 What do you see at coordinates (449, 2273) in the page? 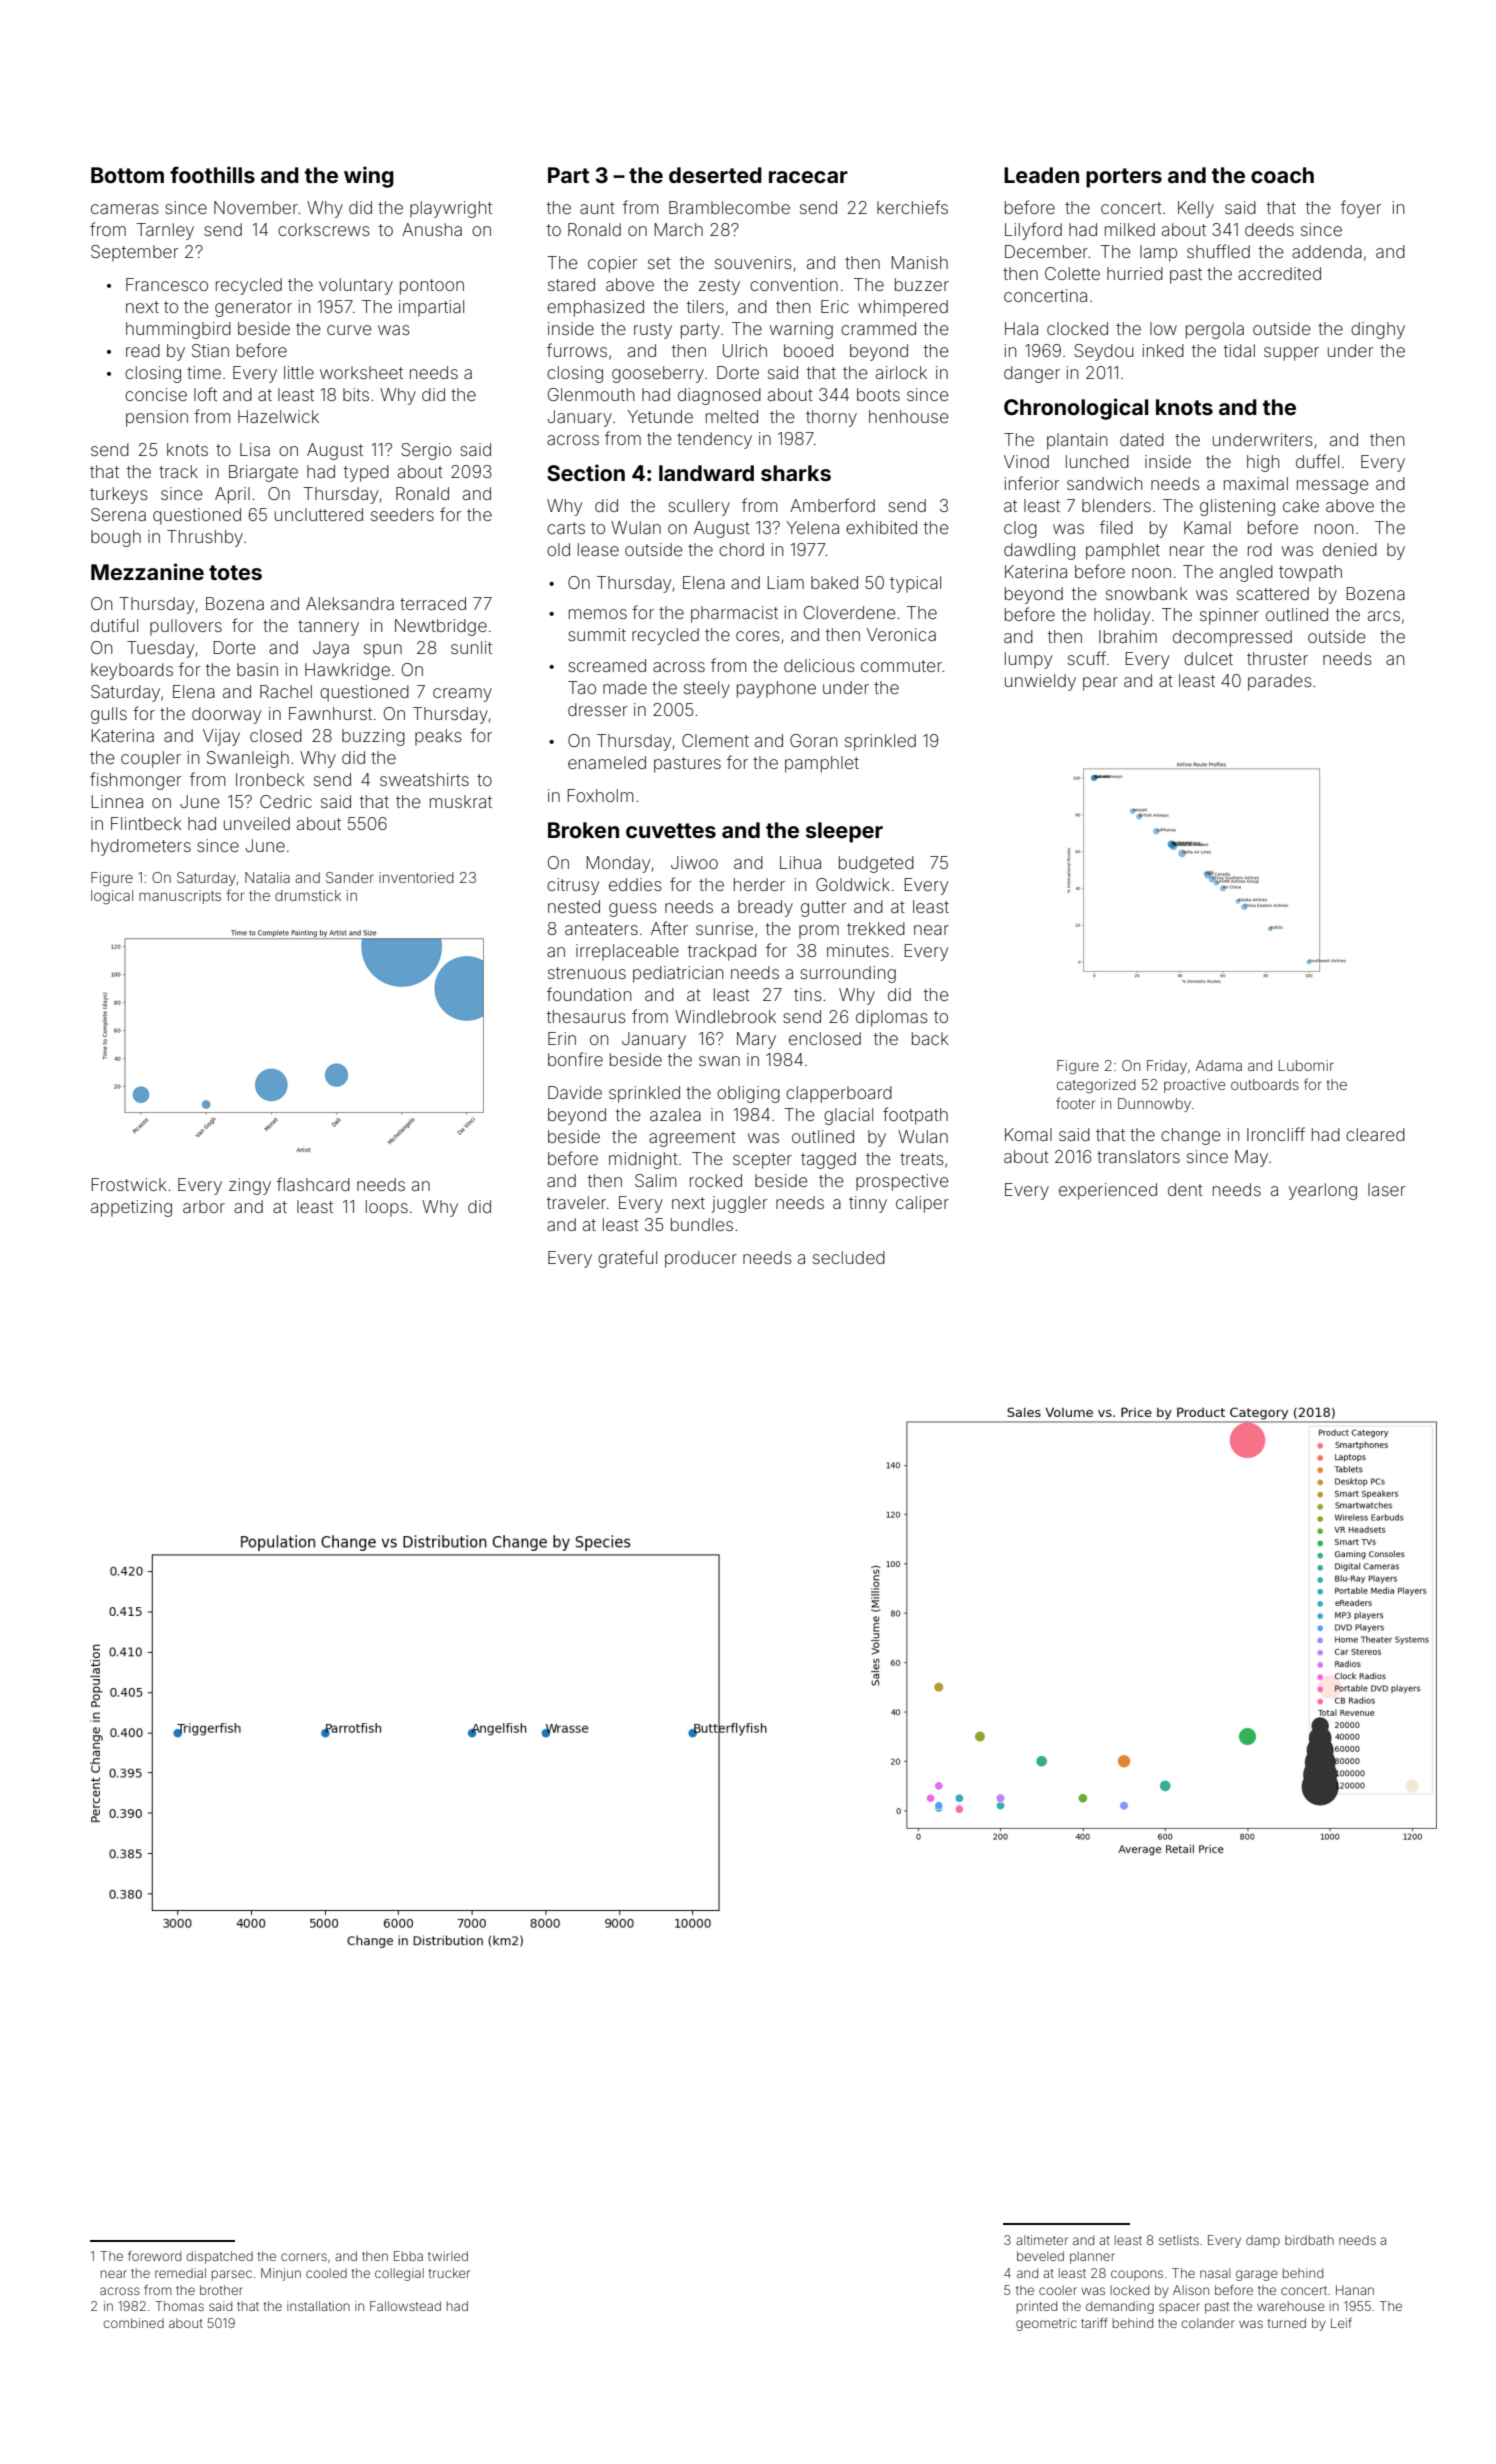
I see `trucker` at bounding box center [449, 2273].
